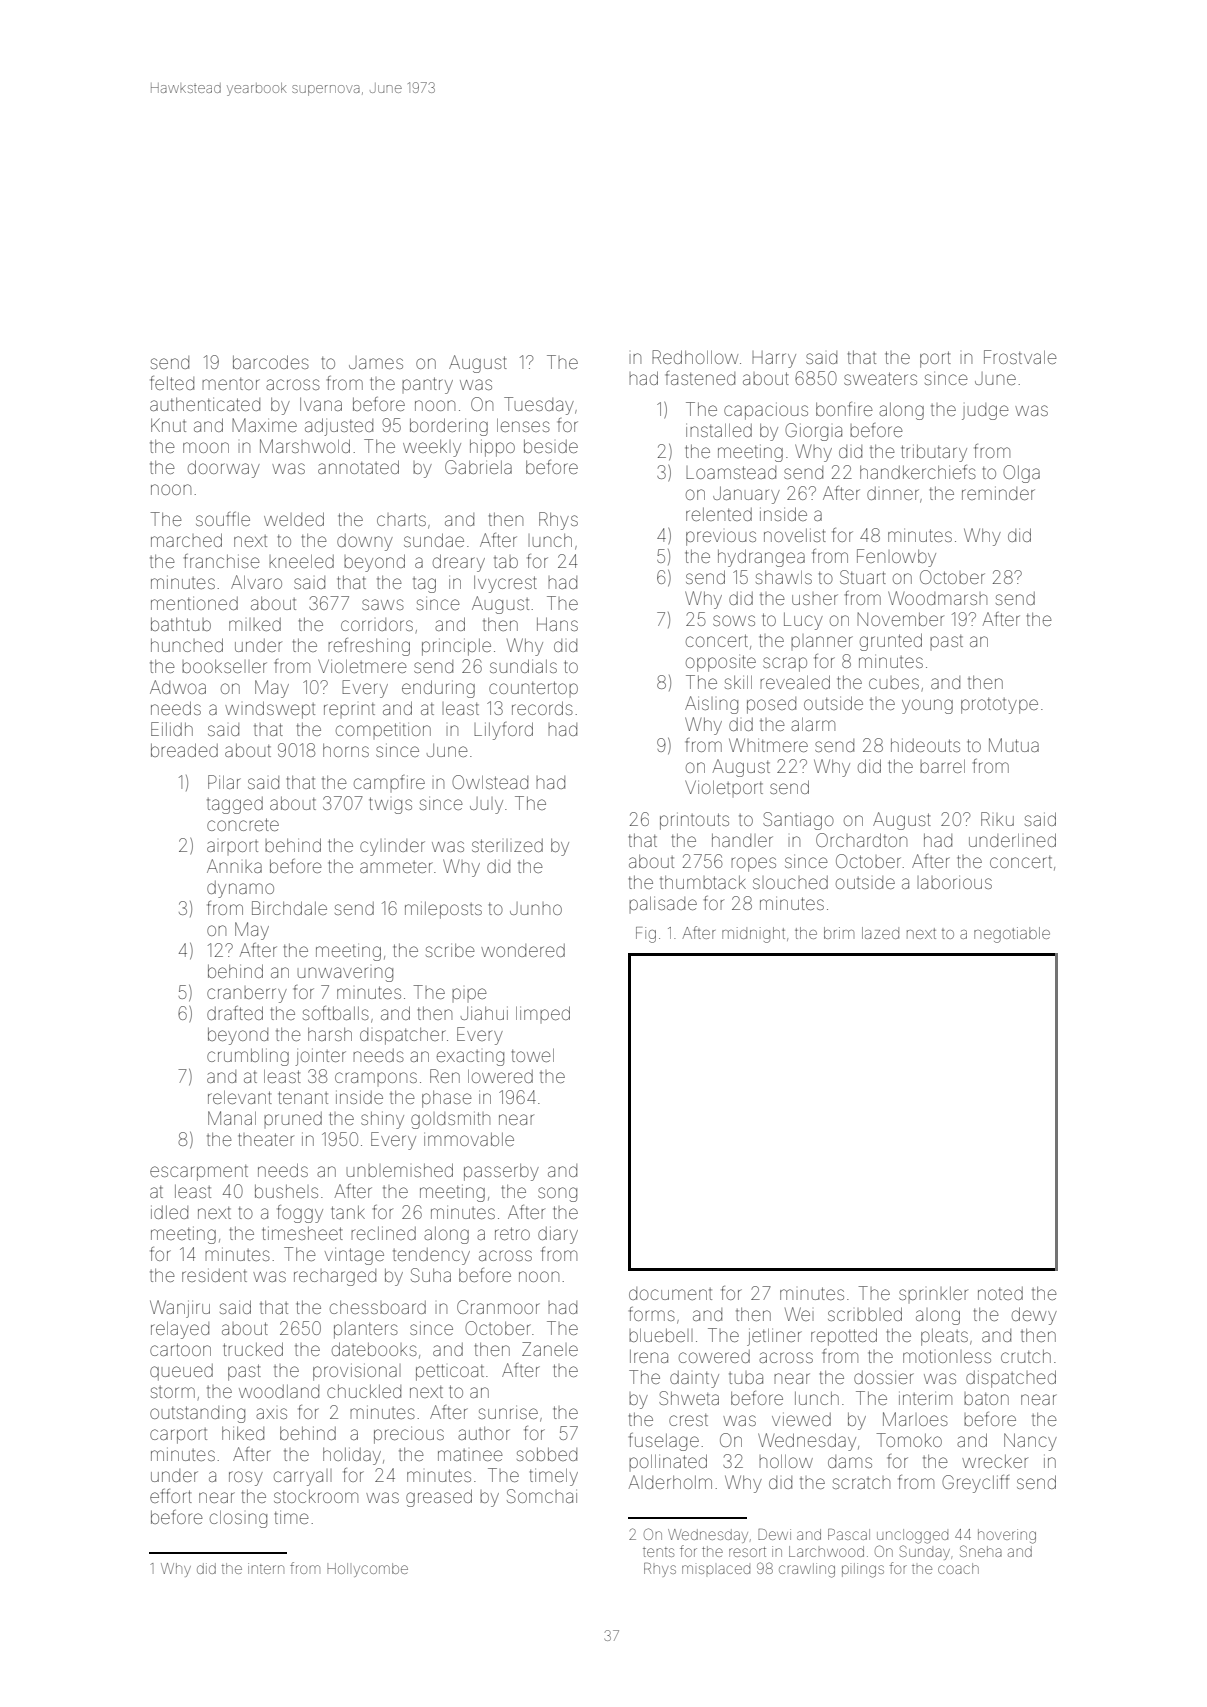 The image size is (1207, 1707). I want to click on barcodes, so click(271, 362).
